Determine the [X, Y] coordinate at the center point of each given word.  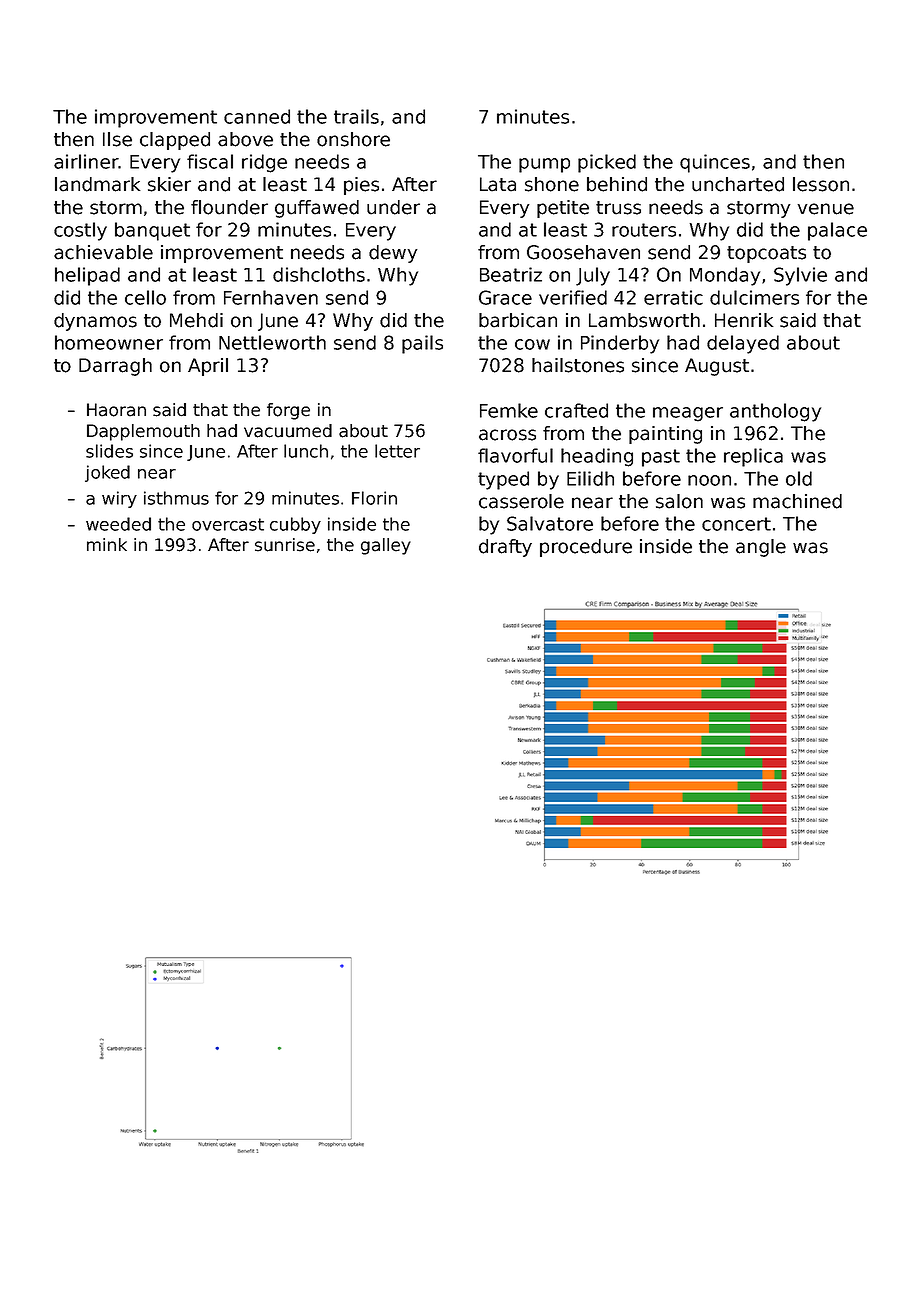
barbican [518, 320]
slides [109, 451]
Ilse [117, 139]
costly [80, 231]
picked [607, 163]
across [507, 435]
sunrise [285, 545]
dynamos [95, 322]
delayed [743, 344]
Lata [498, 184]
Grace [505, 297]
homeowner [109, 342]
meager [688, 414]
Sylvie [800, 276]
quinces [715, 163]
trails [356, 116]
